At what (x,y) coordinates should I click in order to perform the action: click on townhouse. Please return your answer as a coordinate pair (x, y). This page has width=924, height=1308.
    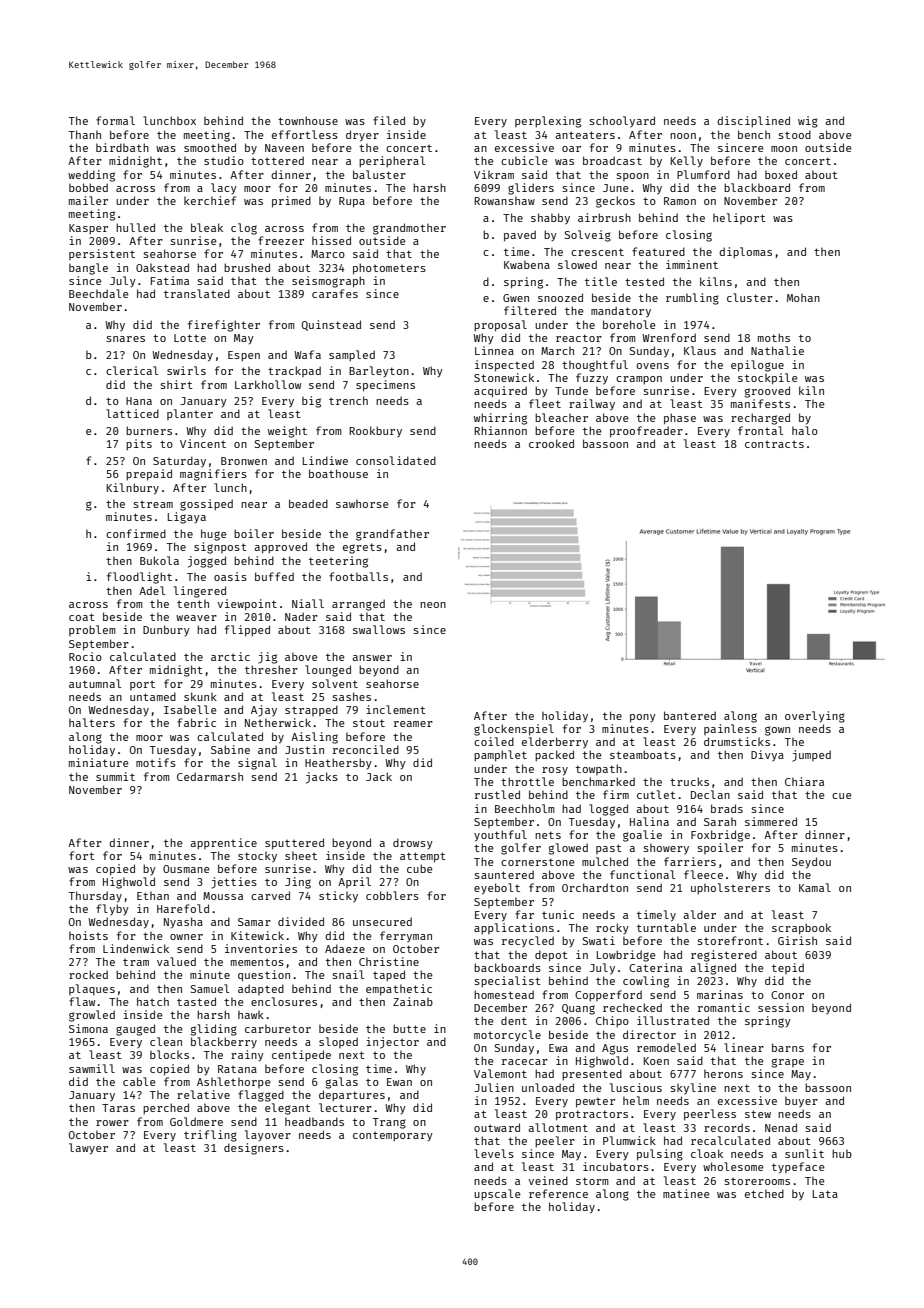
    Looking at the image, I should click on (308, 120).
